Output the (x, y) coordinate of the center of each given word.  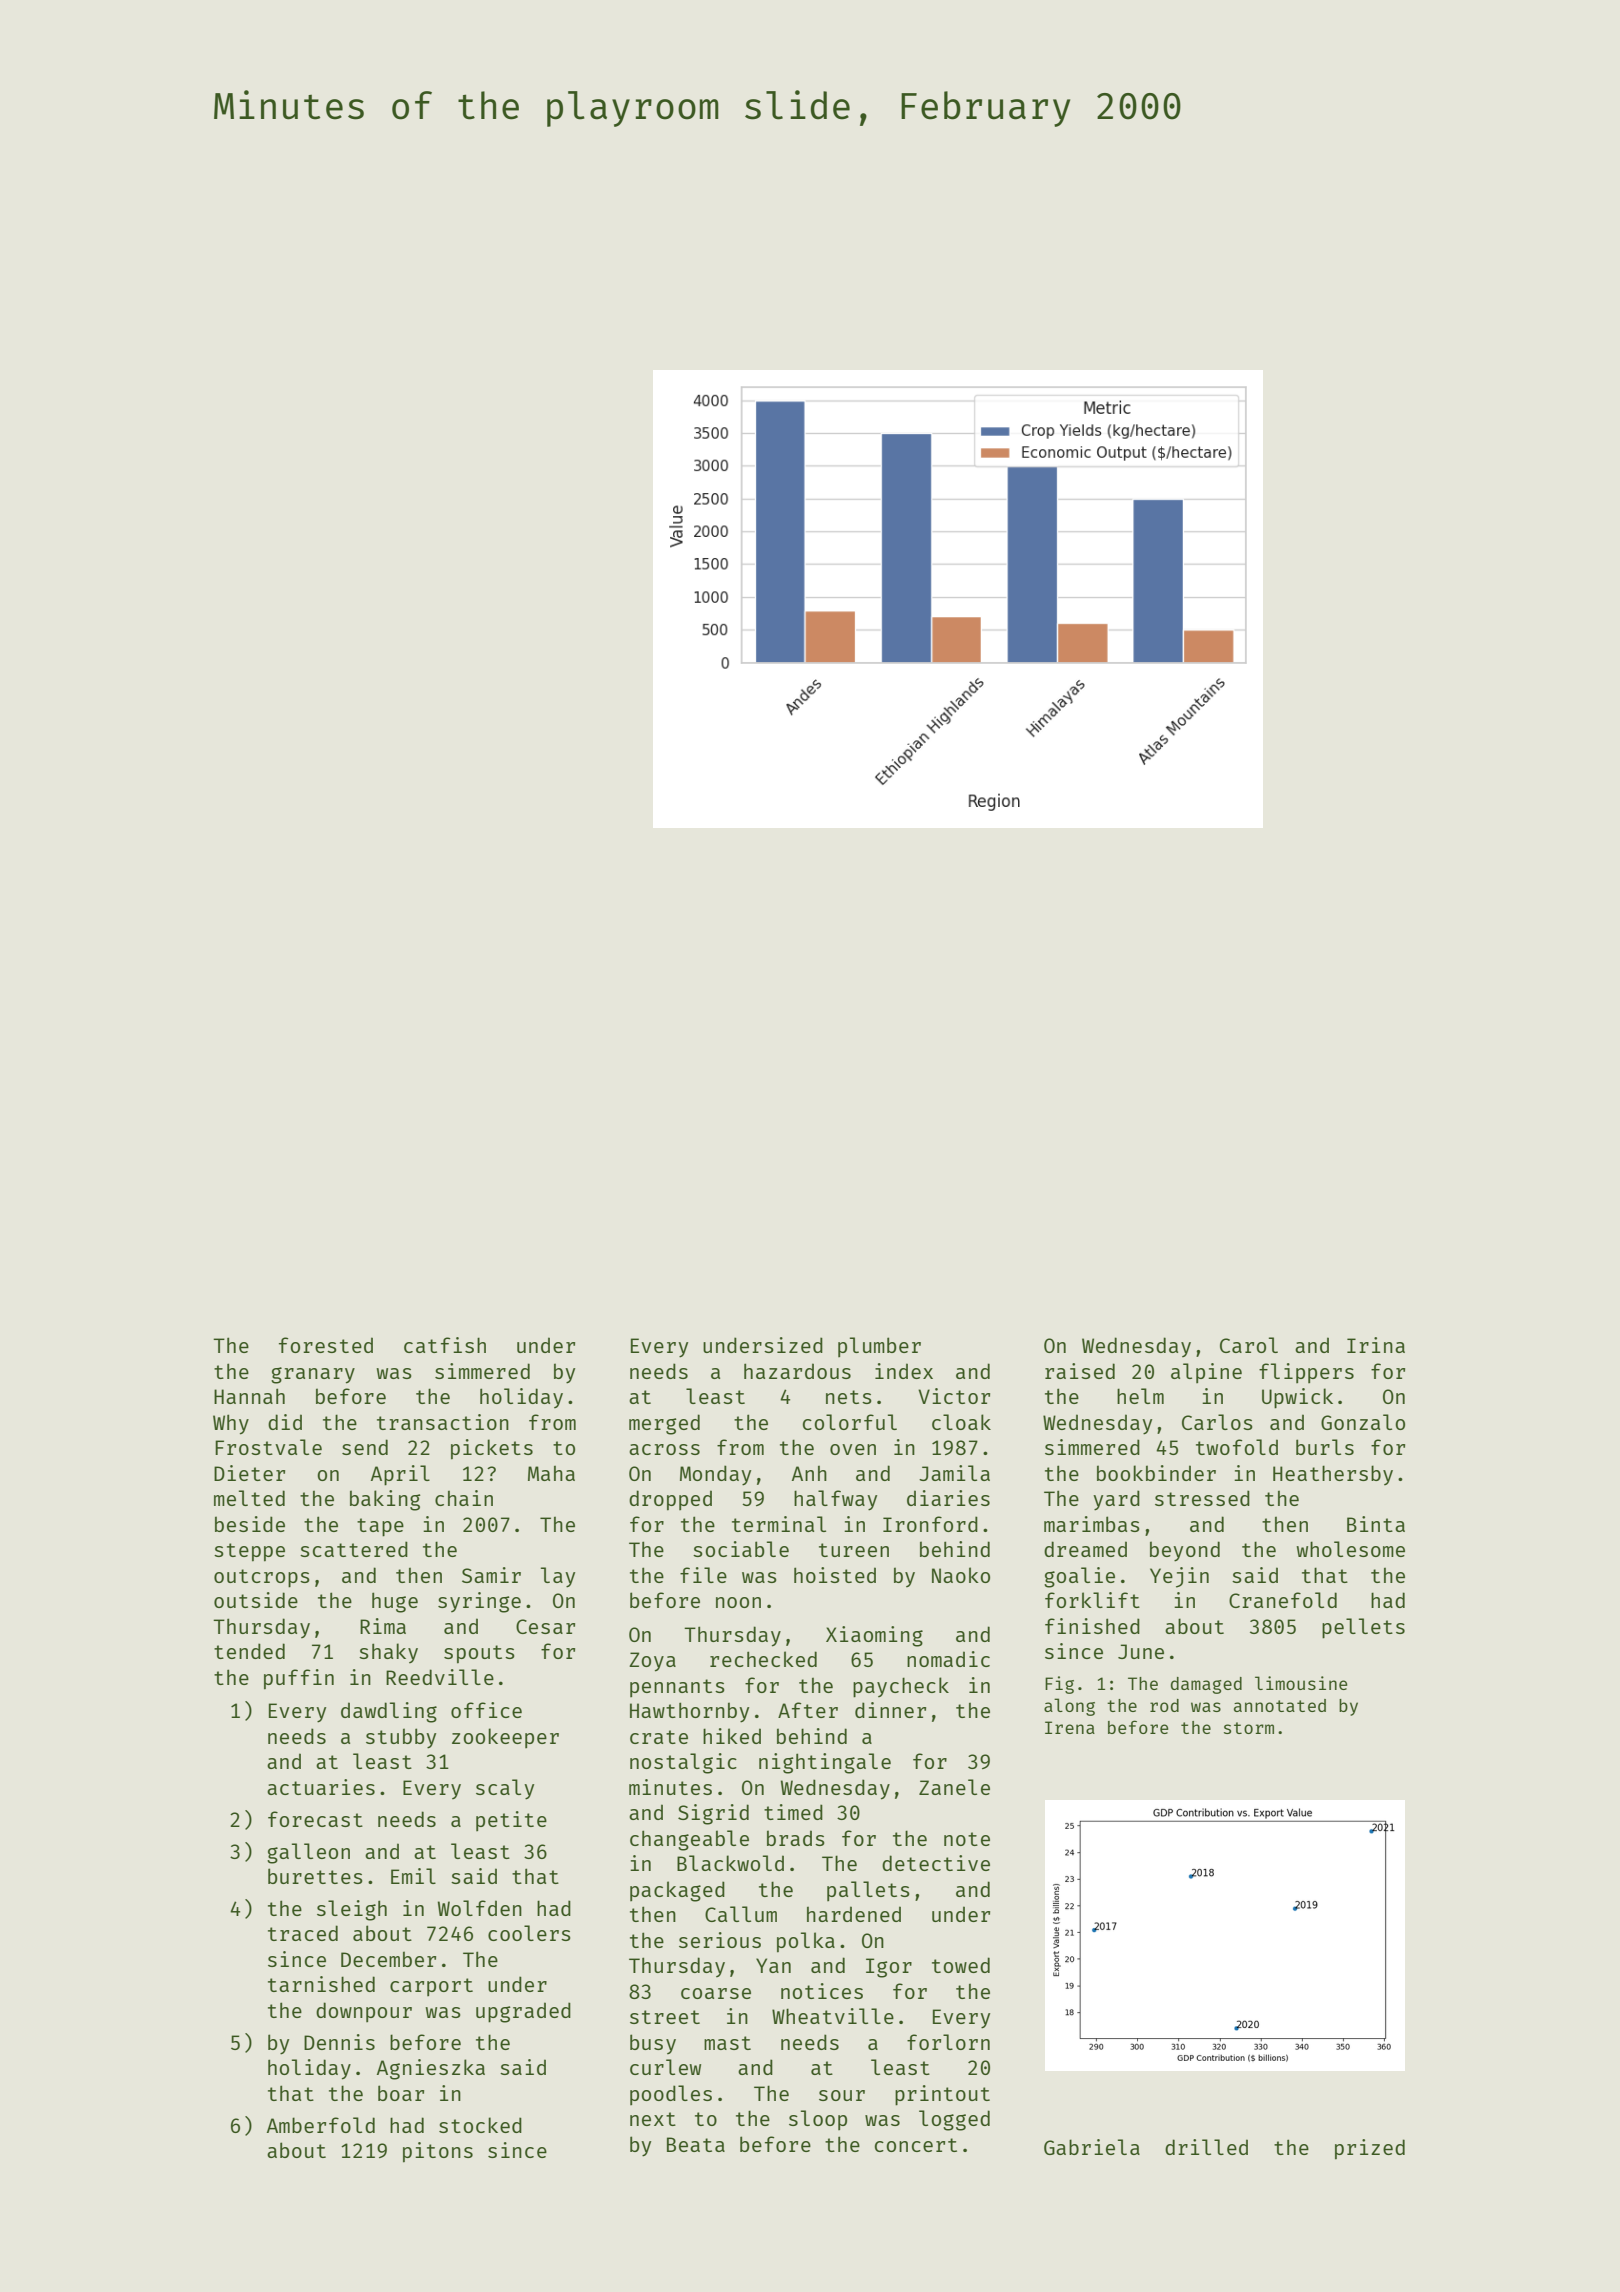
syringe (479, 1602)
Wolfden (480, 1908)
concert (916, 2145)
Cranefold (1283, 1600)
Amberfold (321, 2125)
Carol (1249, 1345)
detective (936, 1863)
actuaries (321, 1787)
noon (738, 1602)
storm (1249, 1728)
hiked (732, 1736)
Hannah (249, 1396)
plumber (879, 1347)
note (967, 1839)
